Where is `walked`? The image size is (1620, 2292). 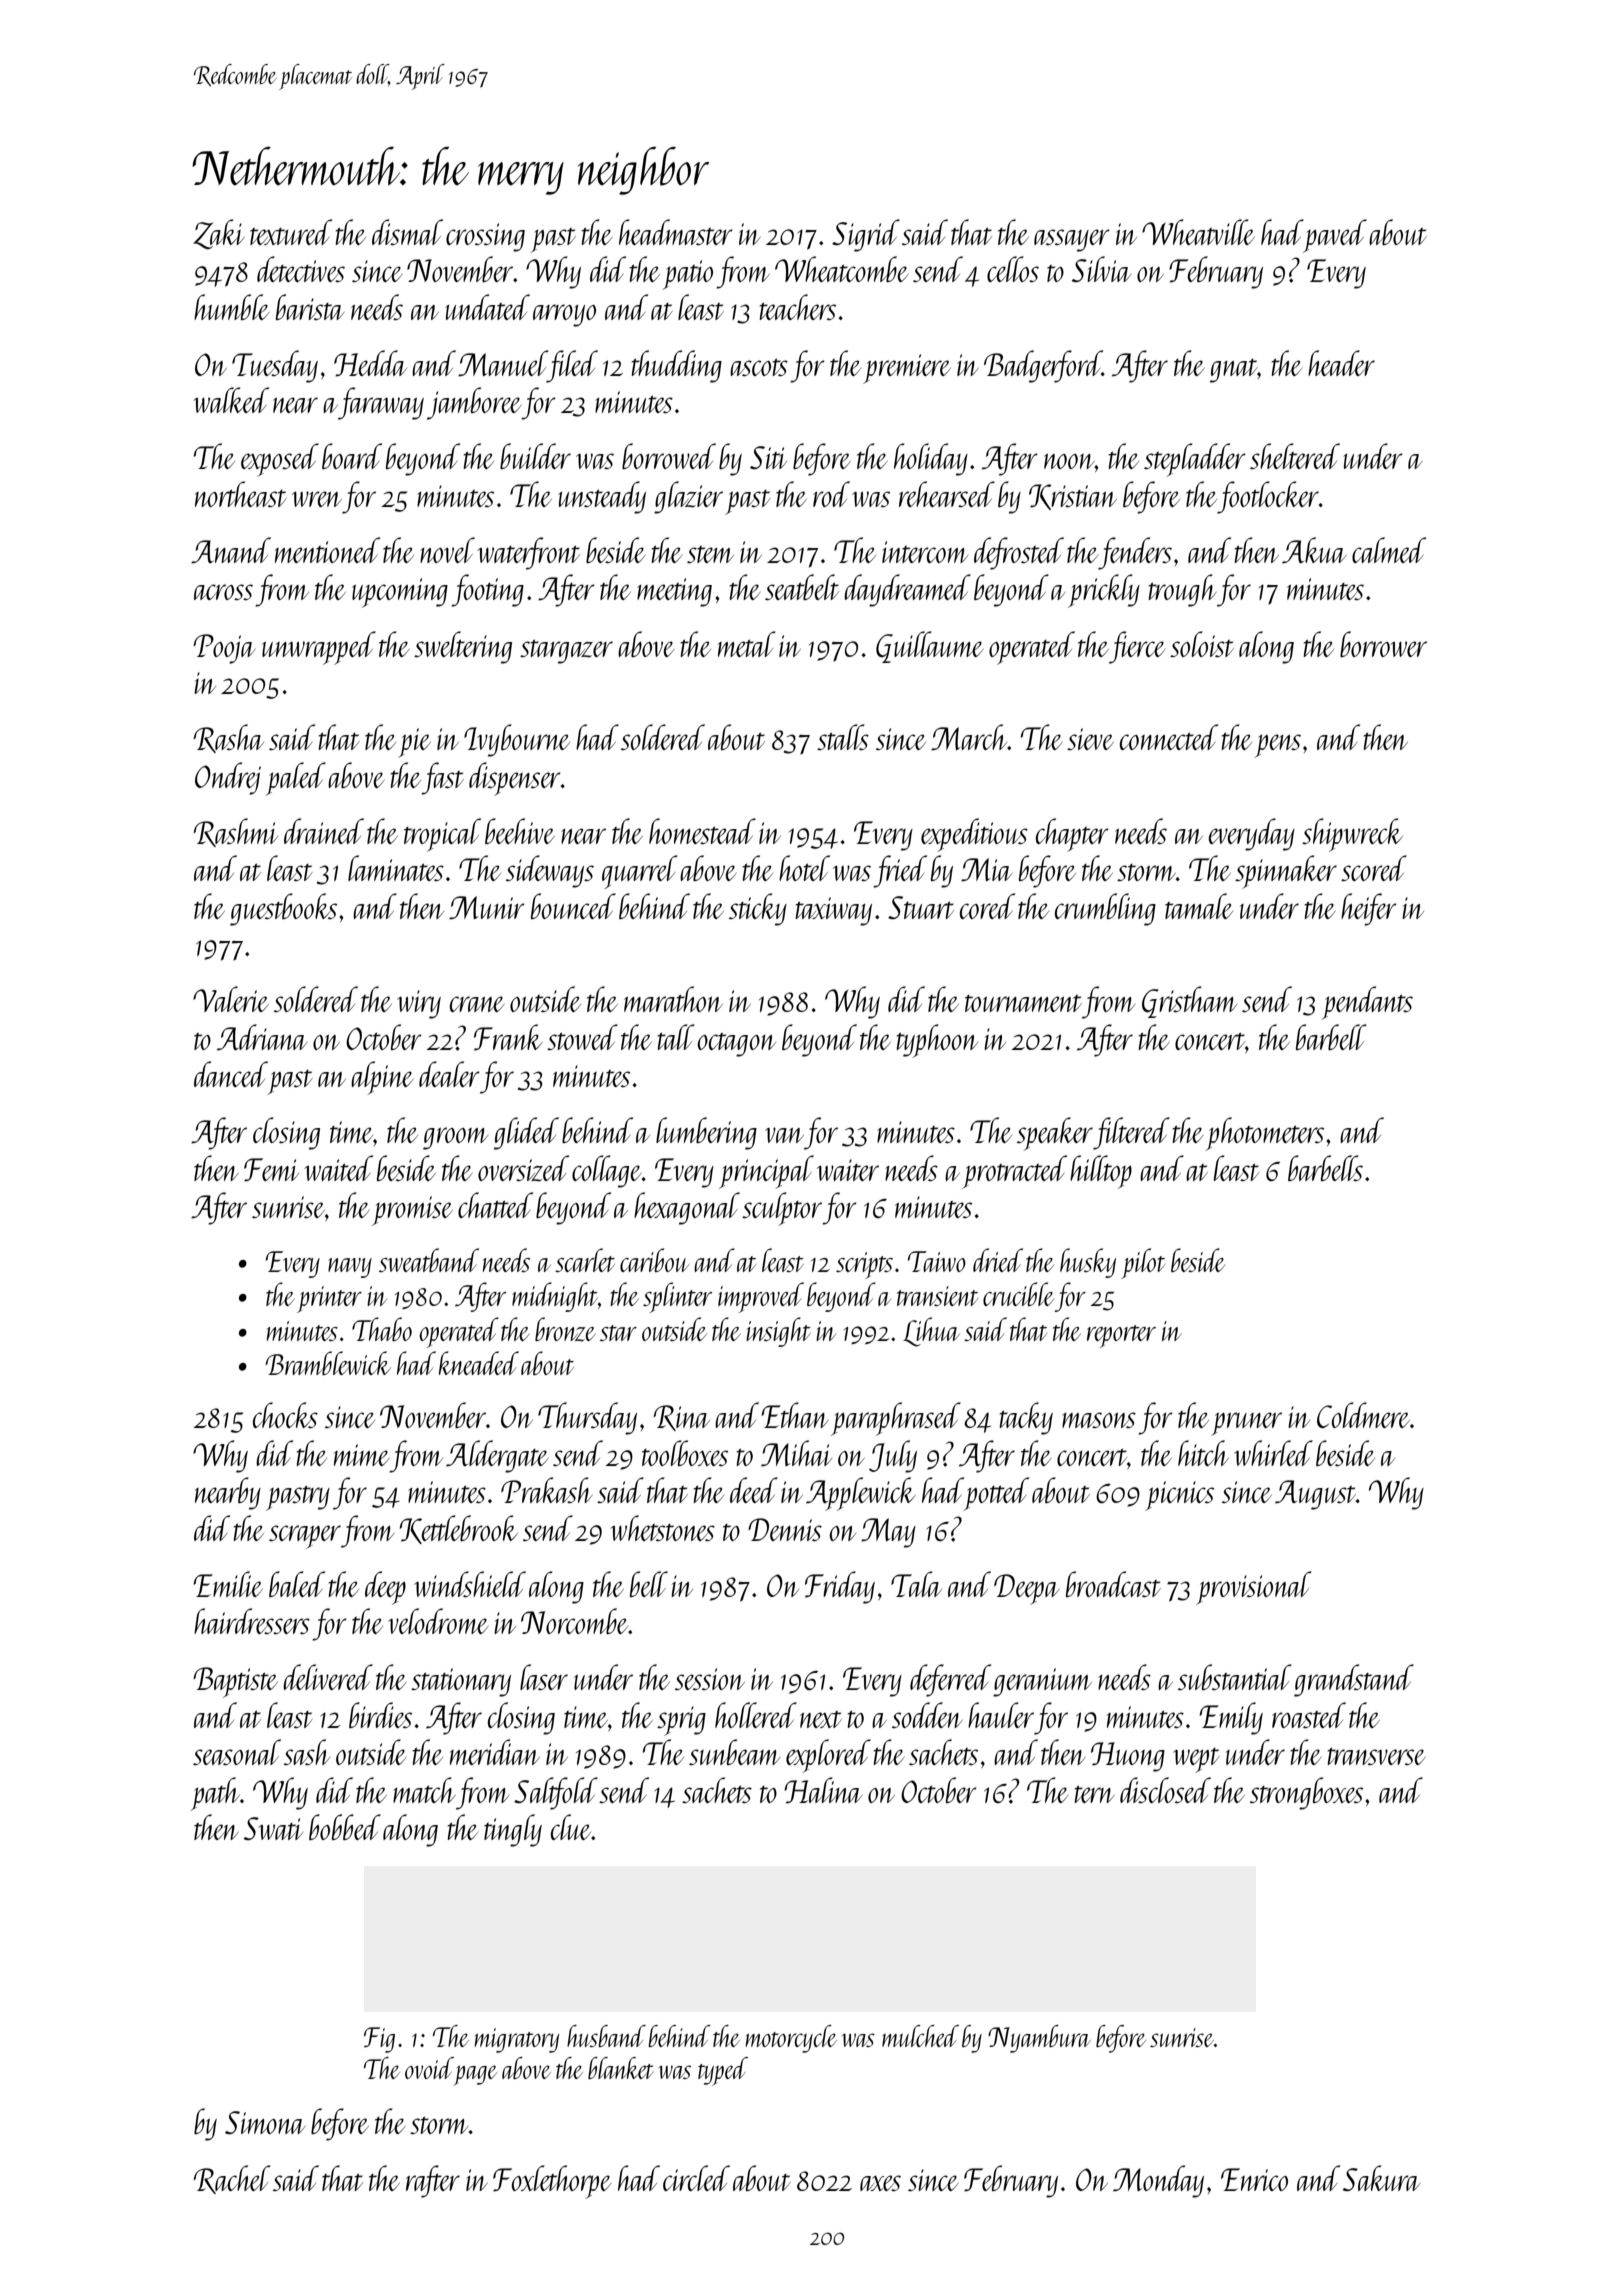
walked is located at coordinates (231, 400).
